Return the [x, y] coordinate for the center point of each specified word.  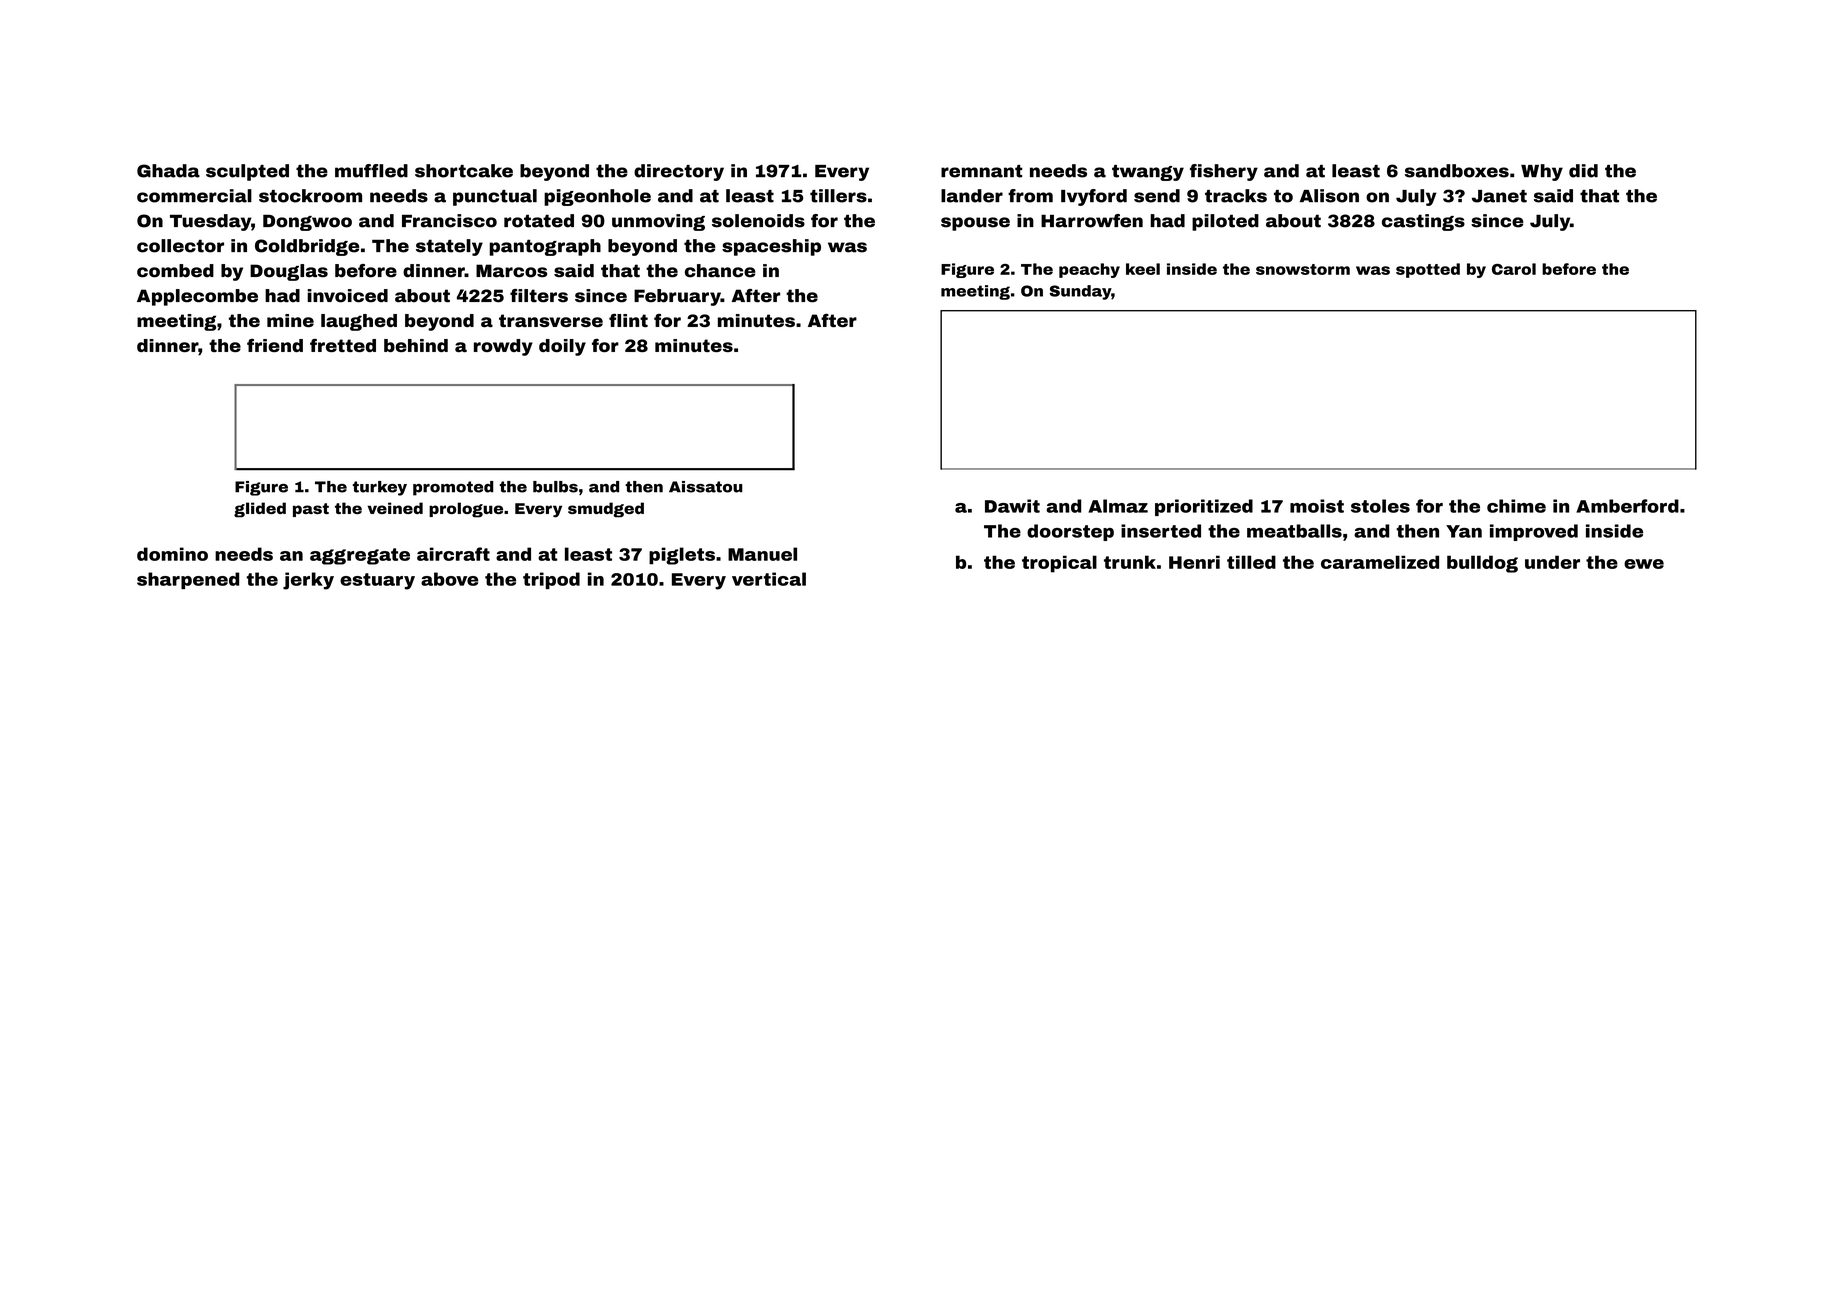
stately [449, 247]
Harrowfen [1092, 221]
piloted [1225, 222]
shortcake [464, 171]
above [449, 579]
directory [679, 172]
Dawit [1012, 506]
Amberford [1627, 506]
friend [275, 345]
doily [562, 347]
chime [1516, 506]
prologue [466, 510]
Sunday [1080, 292]
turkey [380, 488]
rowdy [503, 347]
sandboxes [1457, 171]
